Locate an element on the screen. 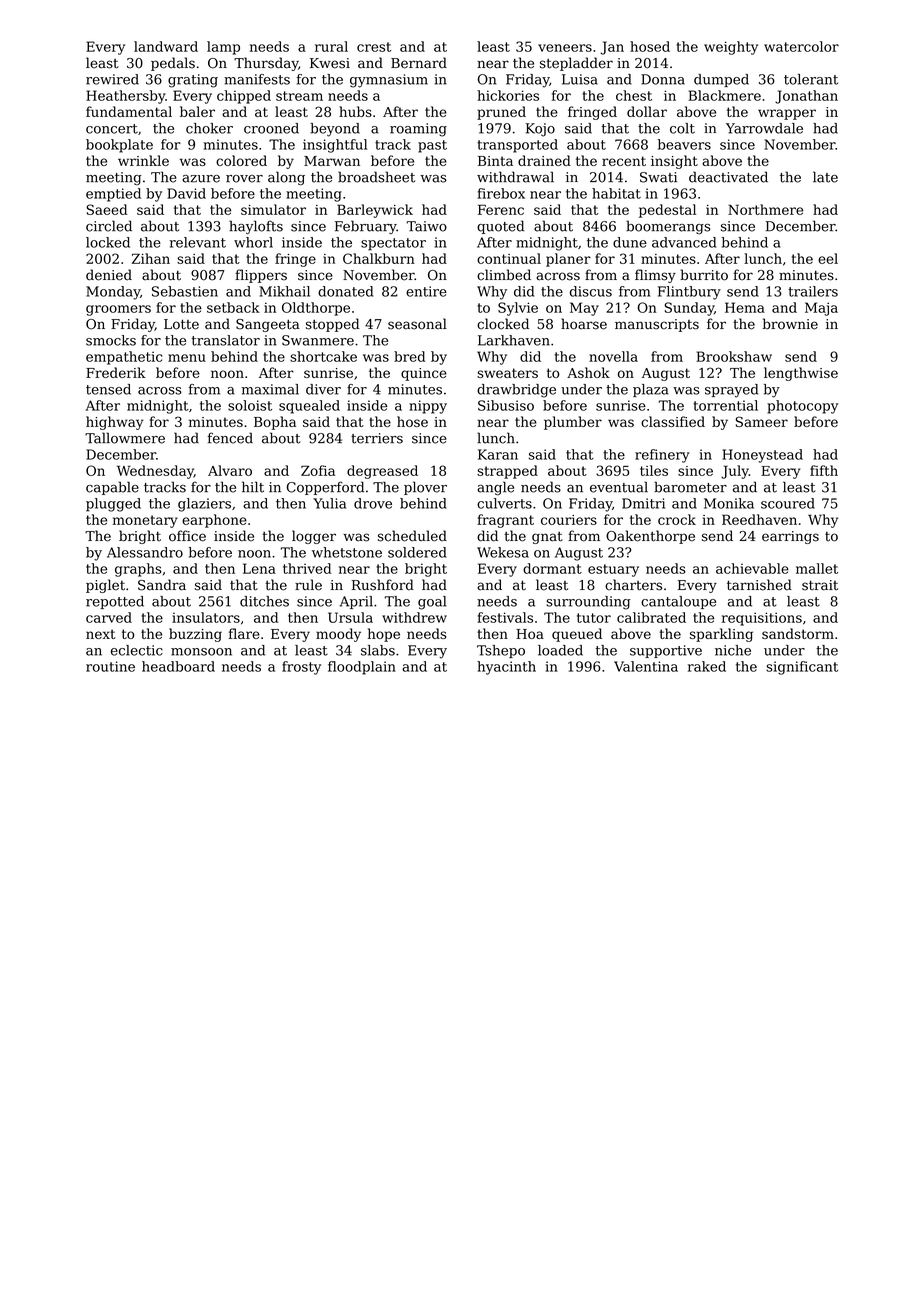  carved is located at coordinates (109, 617).
